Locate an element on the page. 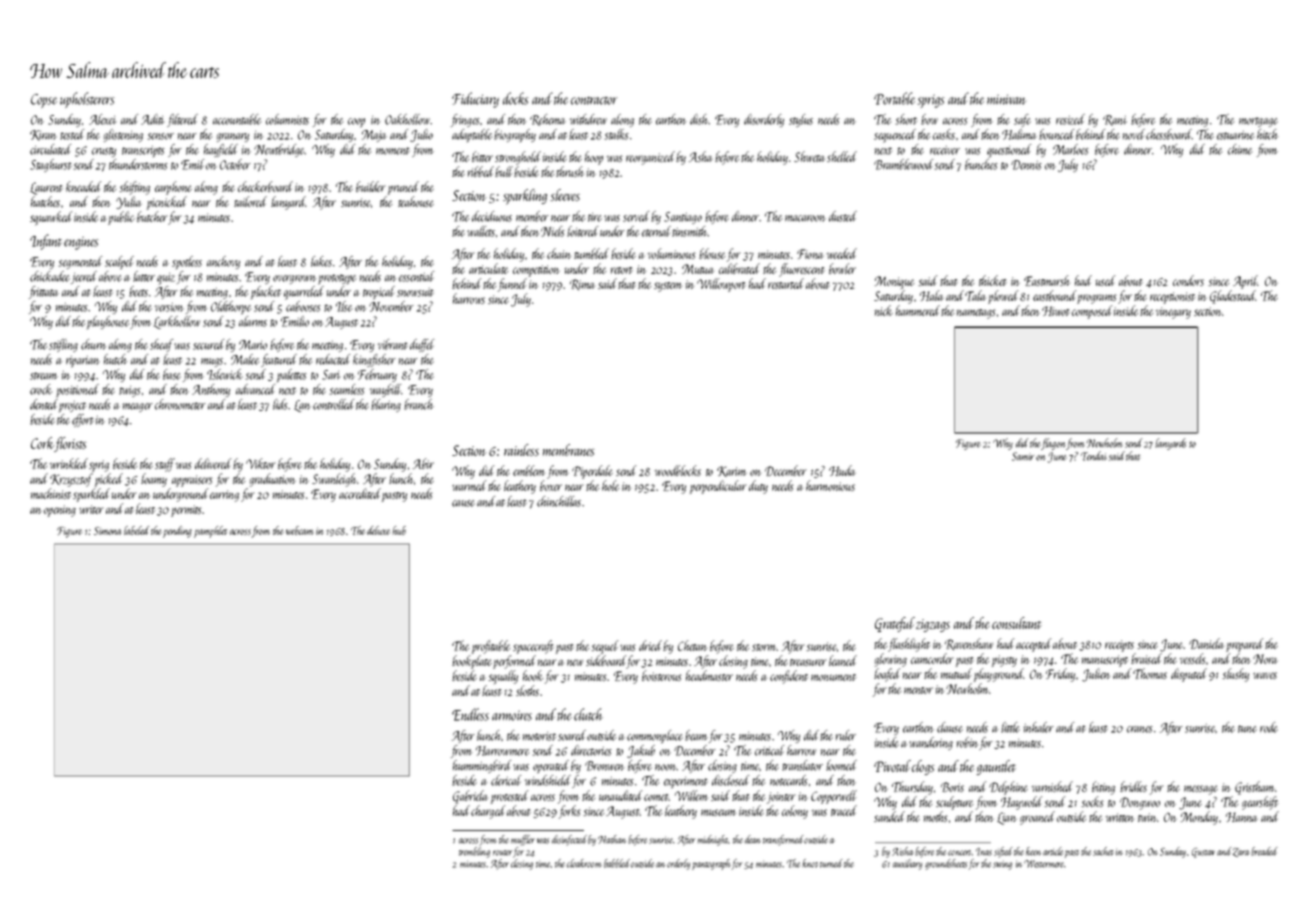 The height and width of the page is (924, 1308). quiz is located at coordinates (166, 279).
